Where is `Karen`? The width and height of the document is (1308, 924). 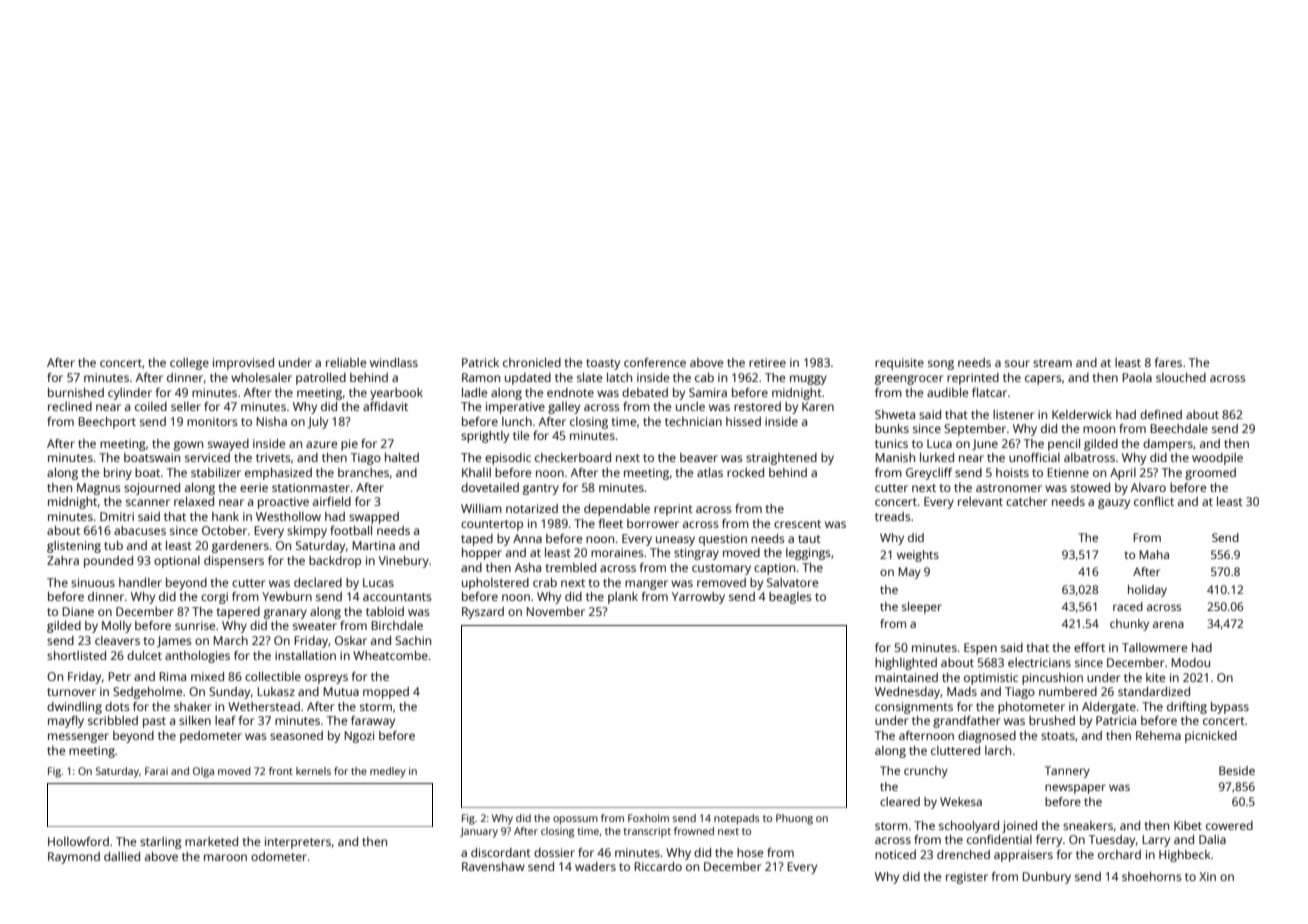 Karen is located at coordinates (818, 406).
